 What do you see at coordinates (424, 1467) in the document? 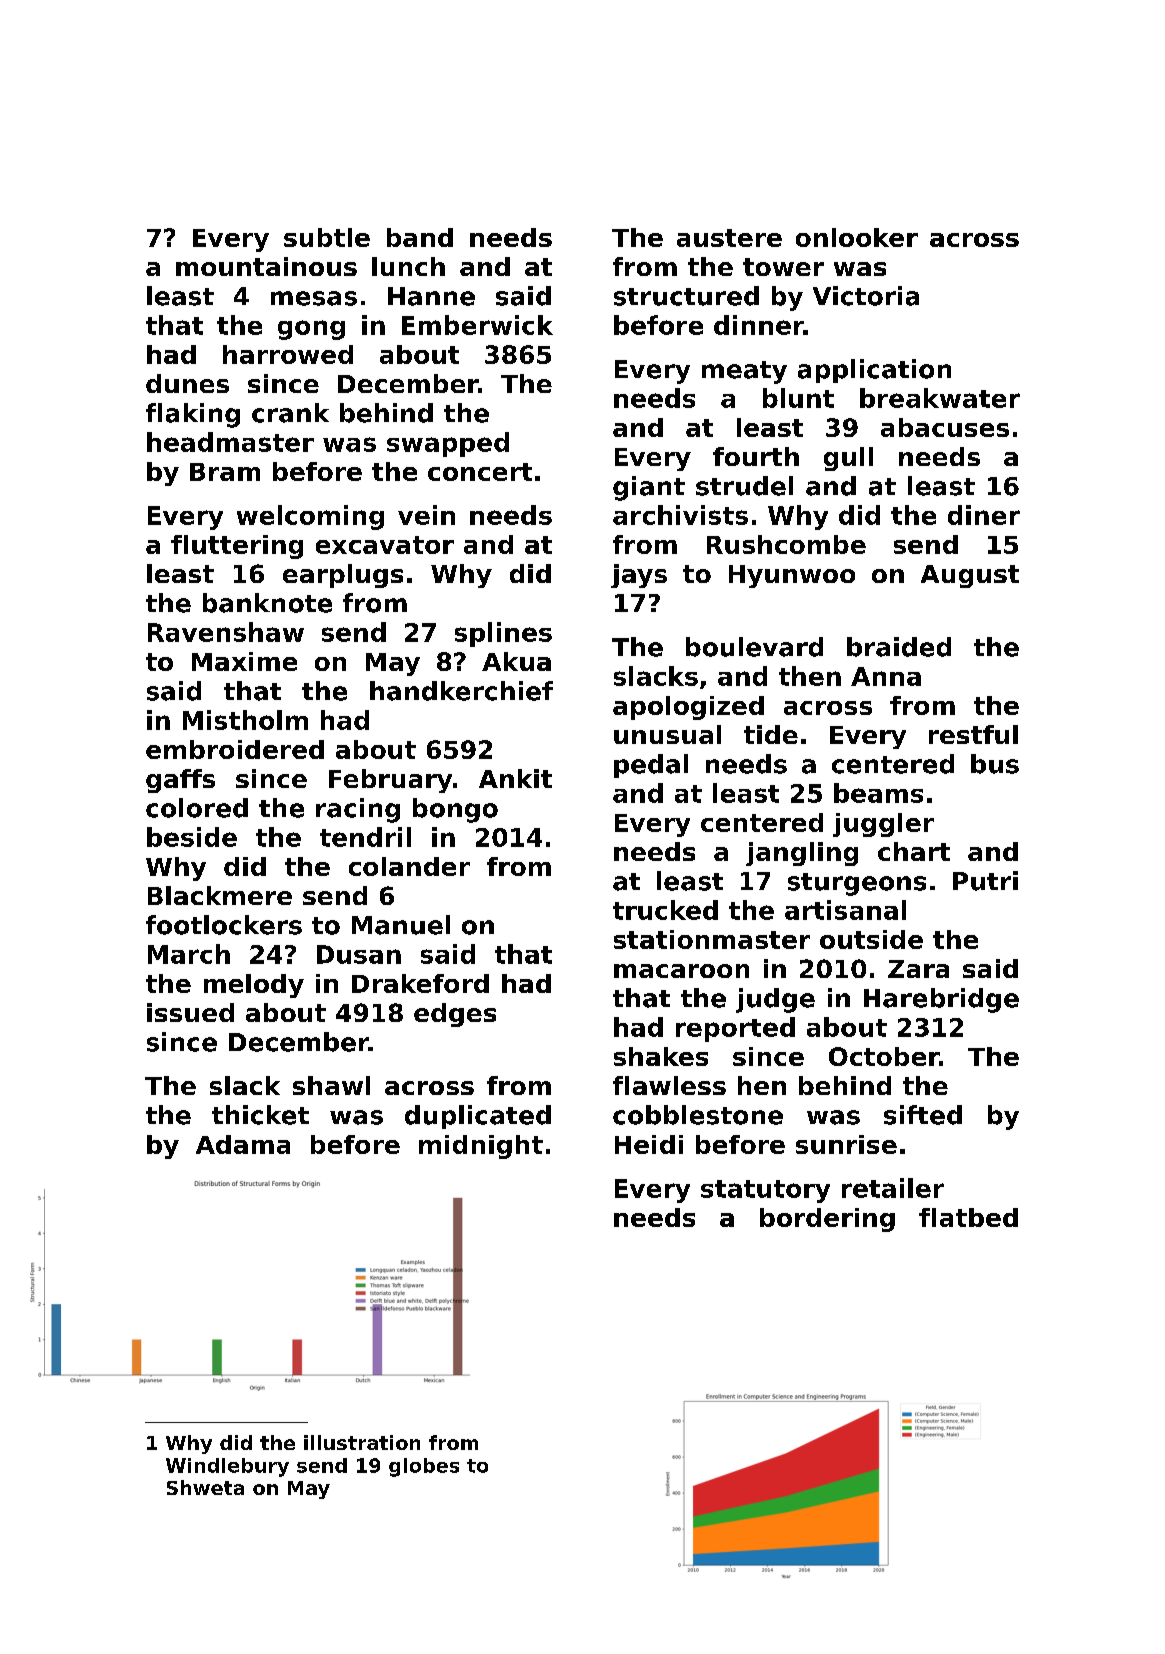
I see `globes` at bounding box center [424, 1467].
